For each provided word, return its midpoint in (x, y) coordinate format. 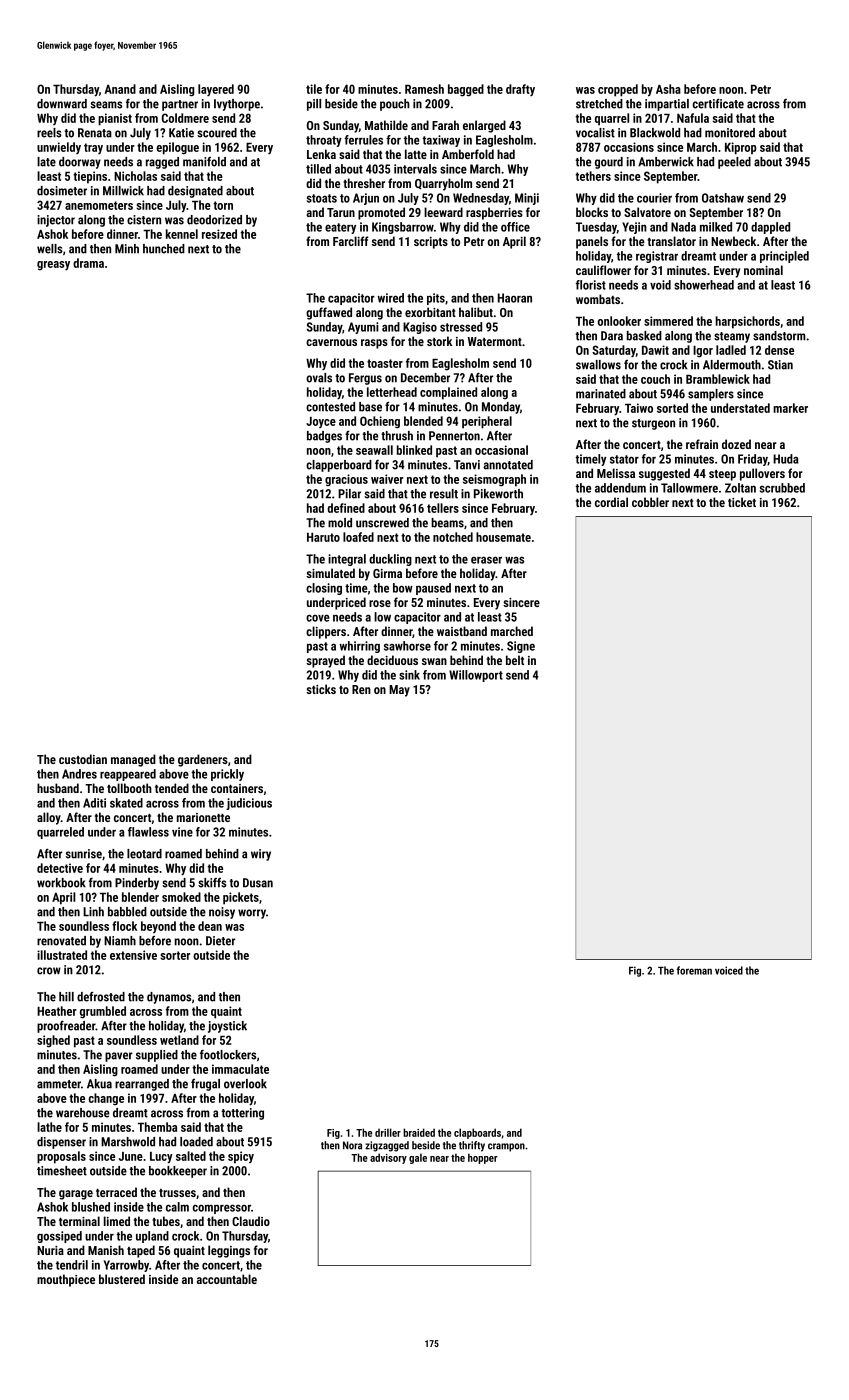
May (399, 691)
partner (180, 105)
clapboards (477, 1133)
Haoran (515, 298)
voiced (729, 970)
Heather (57, 1011)
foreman (694, 970)
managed (133, 760)
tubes (166, 1221)
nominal (763, 270)
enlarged (484, 126)
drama (88, 263)
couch (655, 379)
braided (419, 1132)
